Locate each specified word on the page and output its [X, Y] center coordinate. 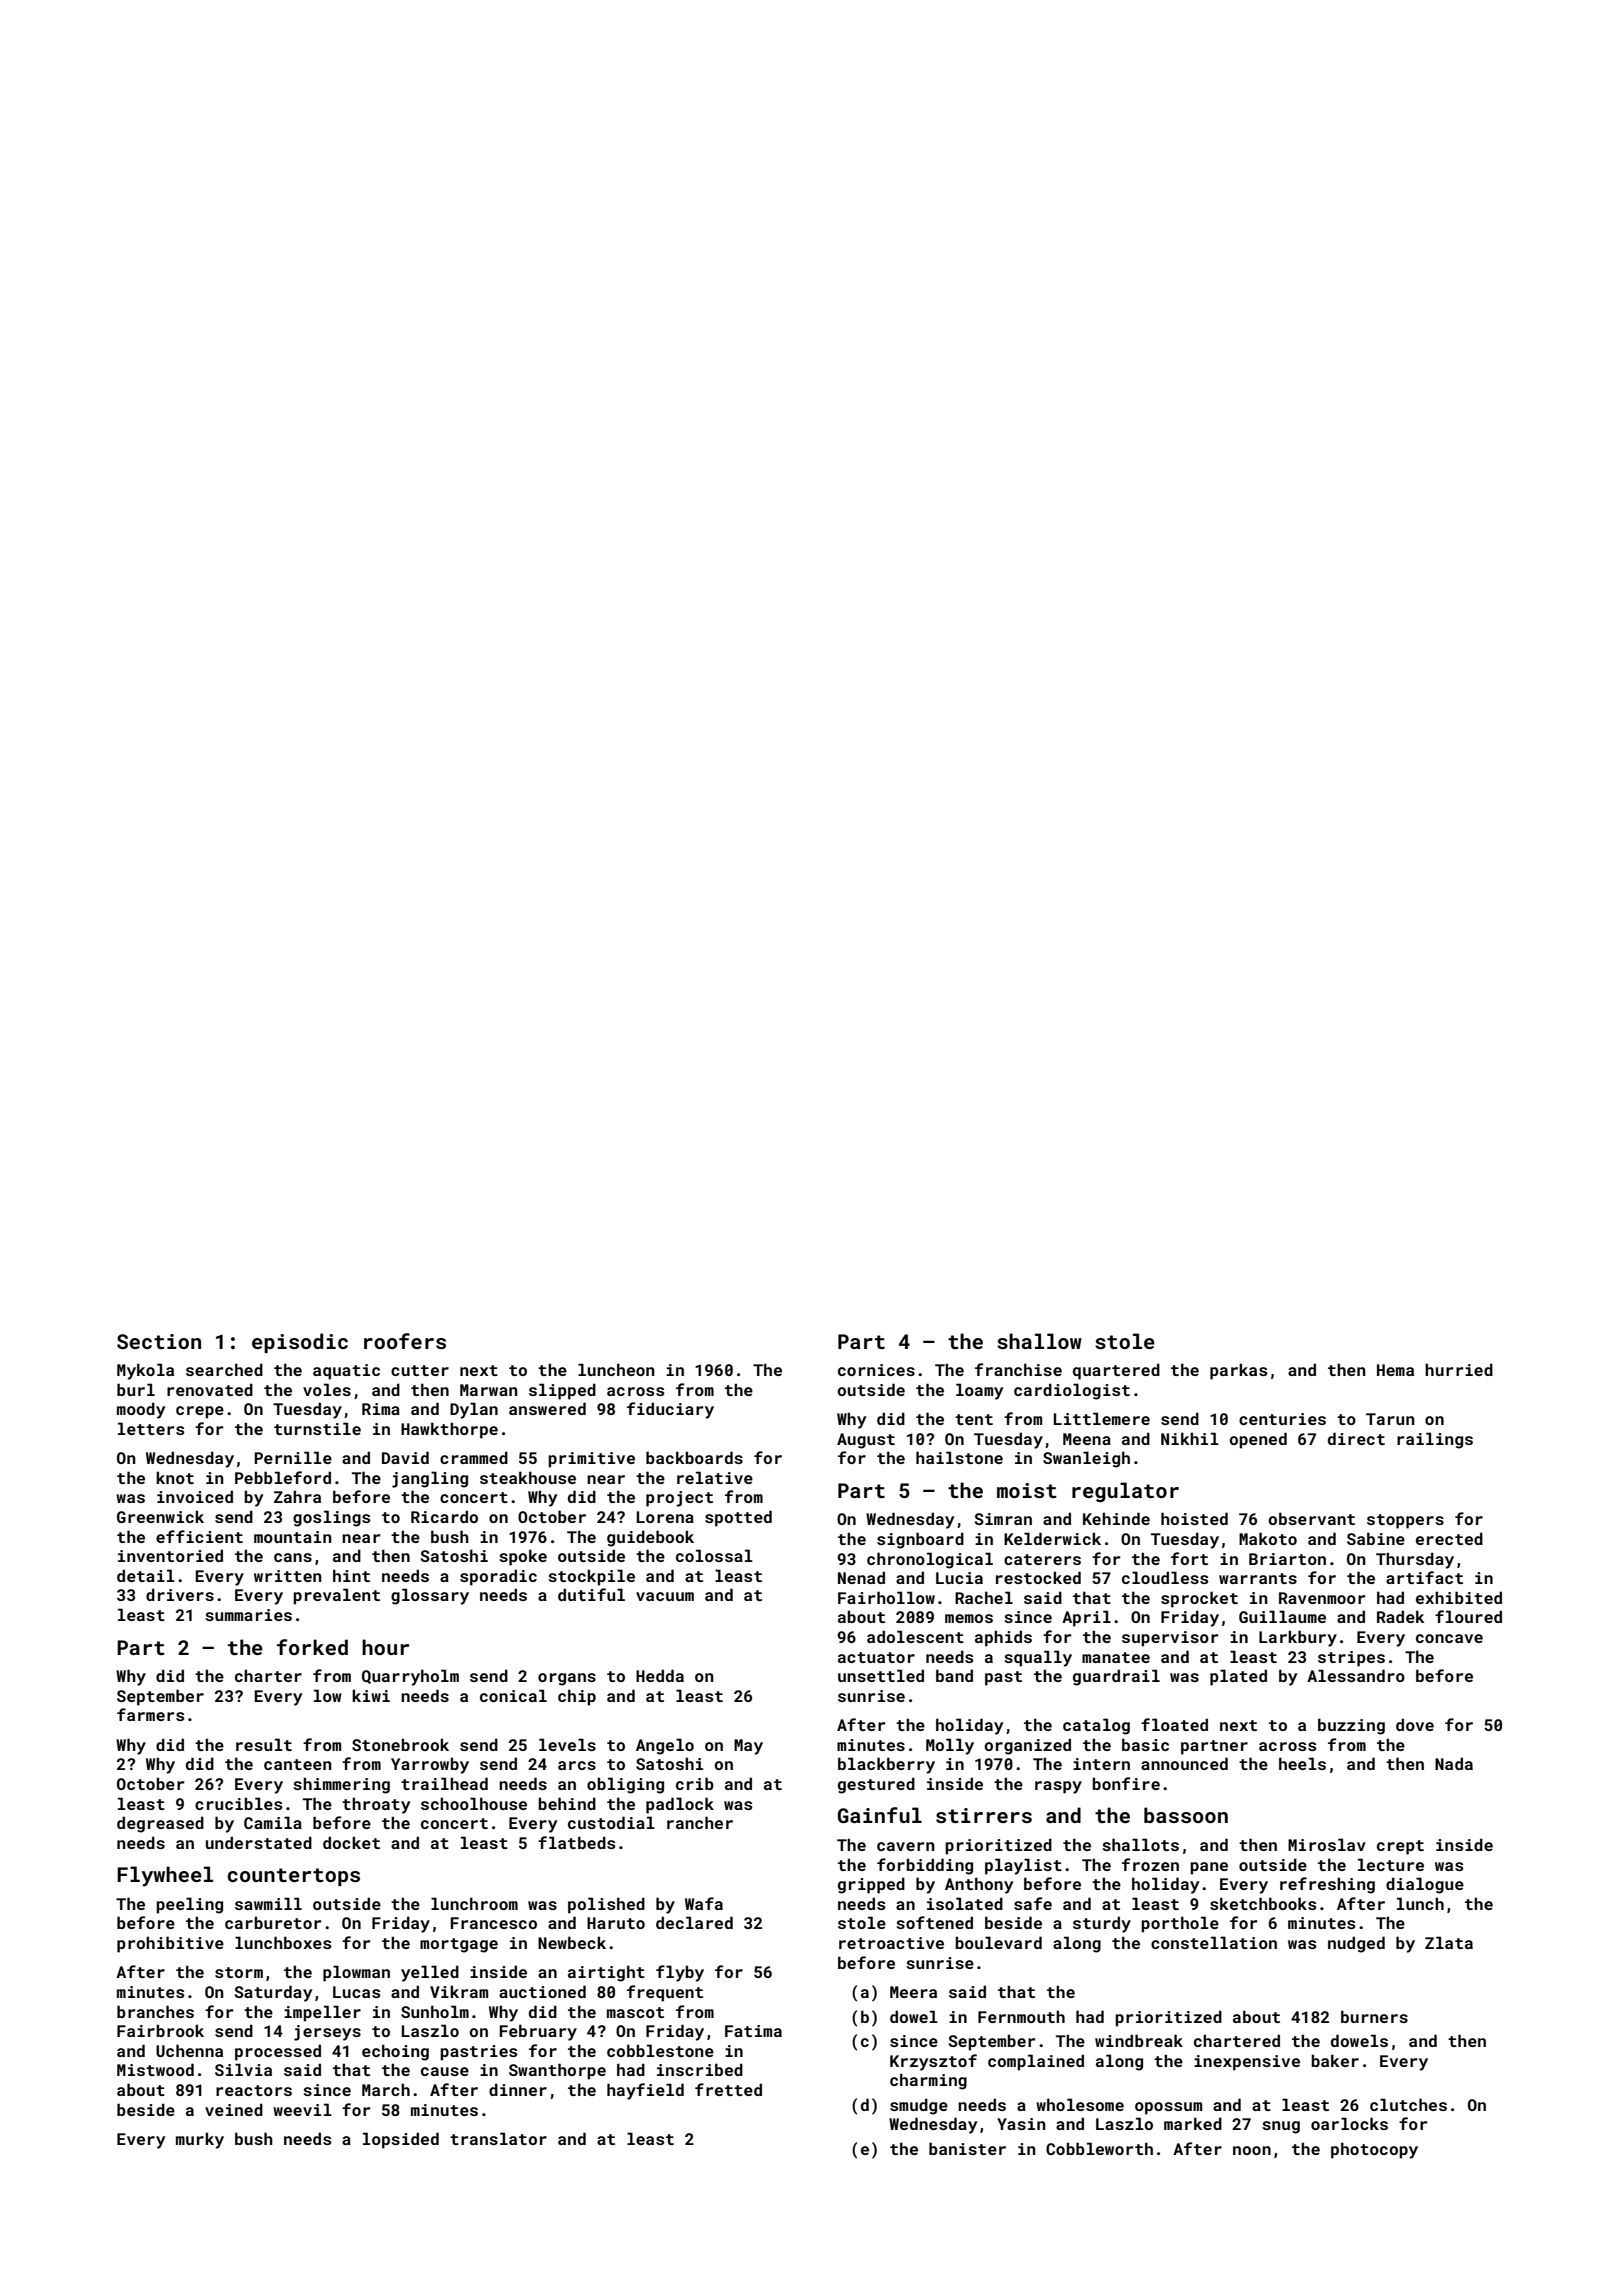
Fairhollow [886, 1597]
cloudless [1165, 1577]
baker [1335, 2060]
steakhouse [528, 1477]
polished [606, 1905]
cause [445, 2071]
